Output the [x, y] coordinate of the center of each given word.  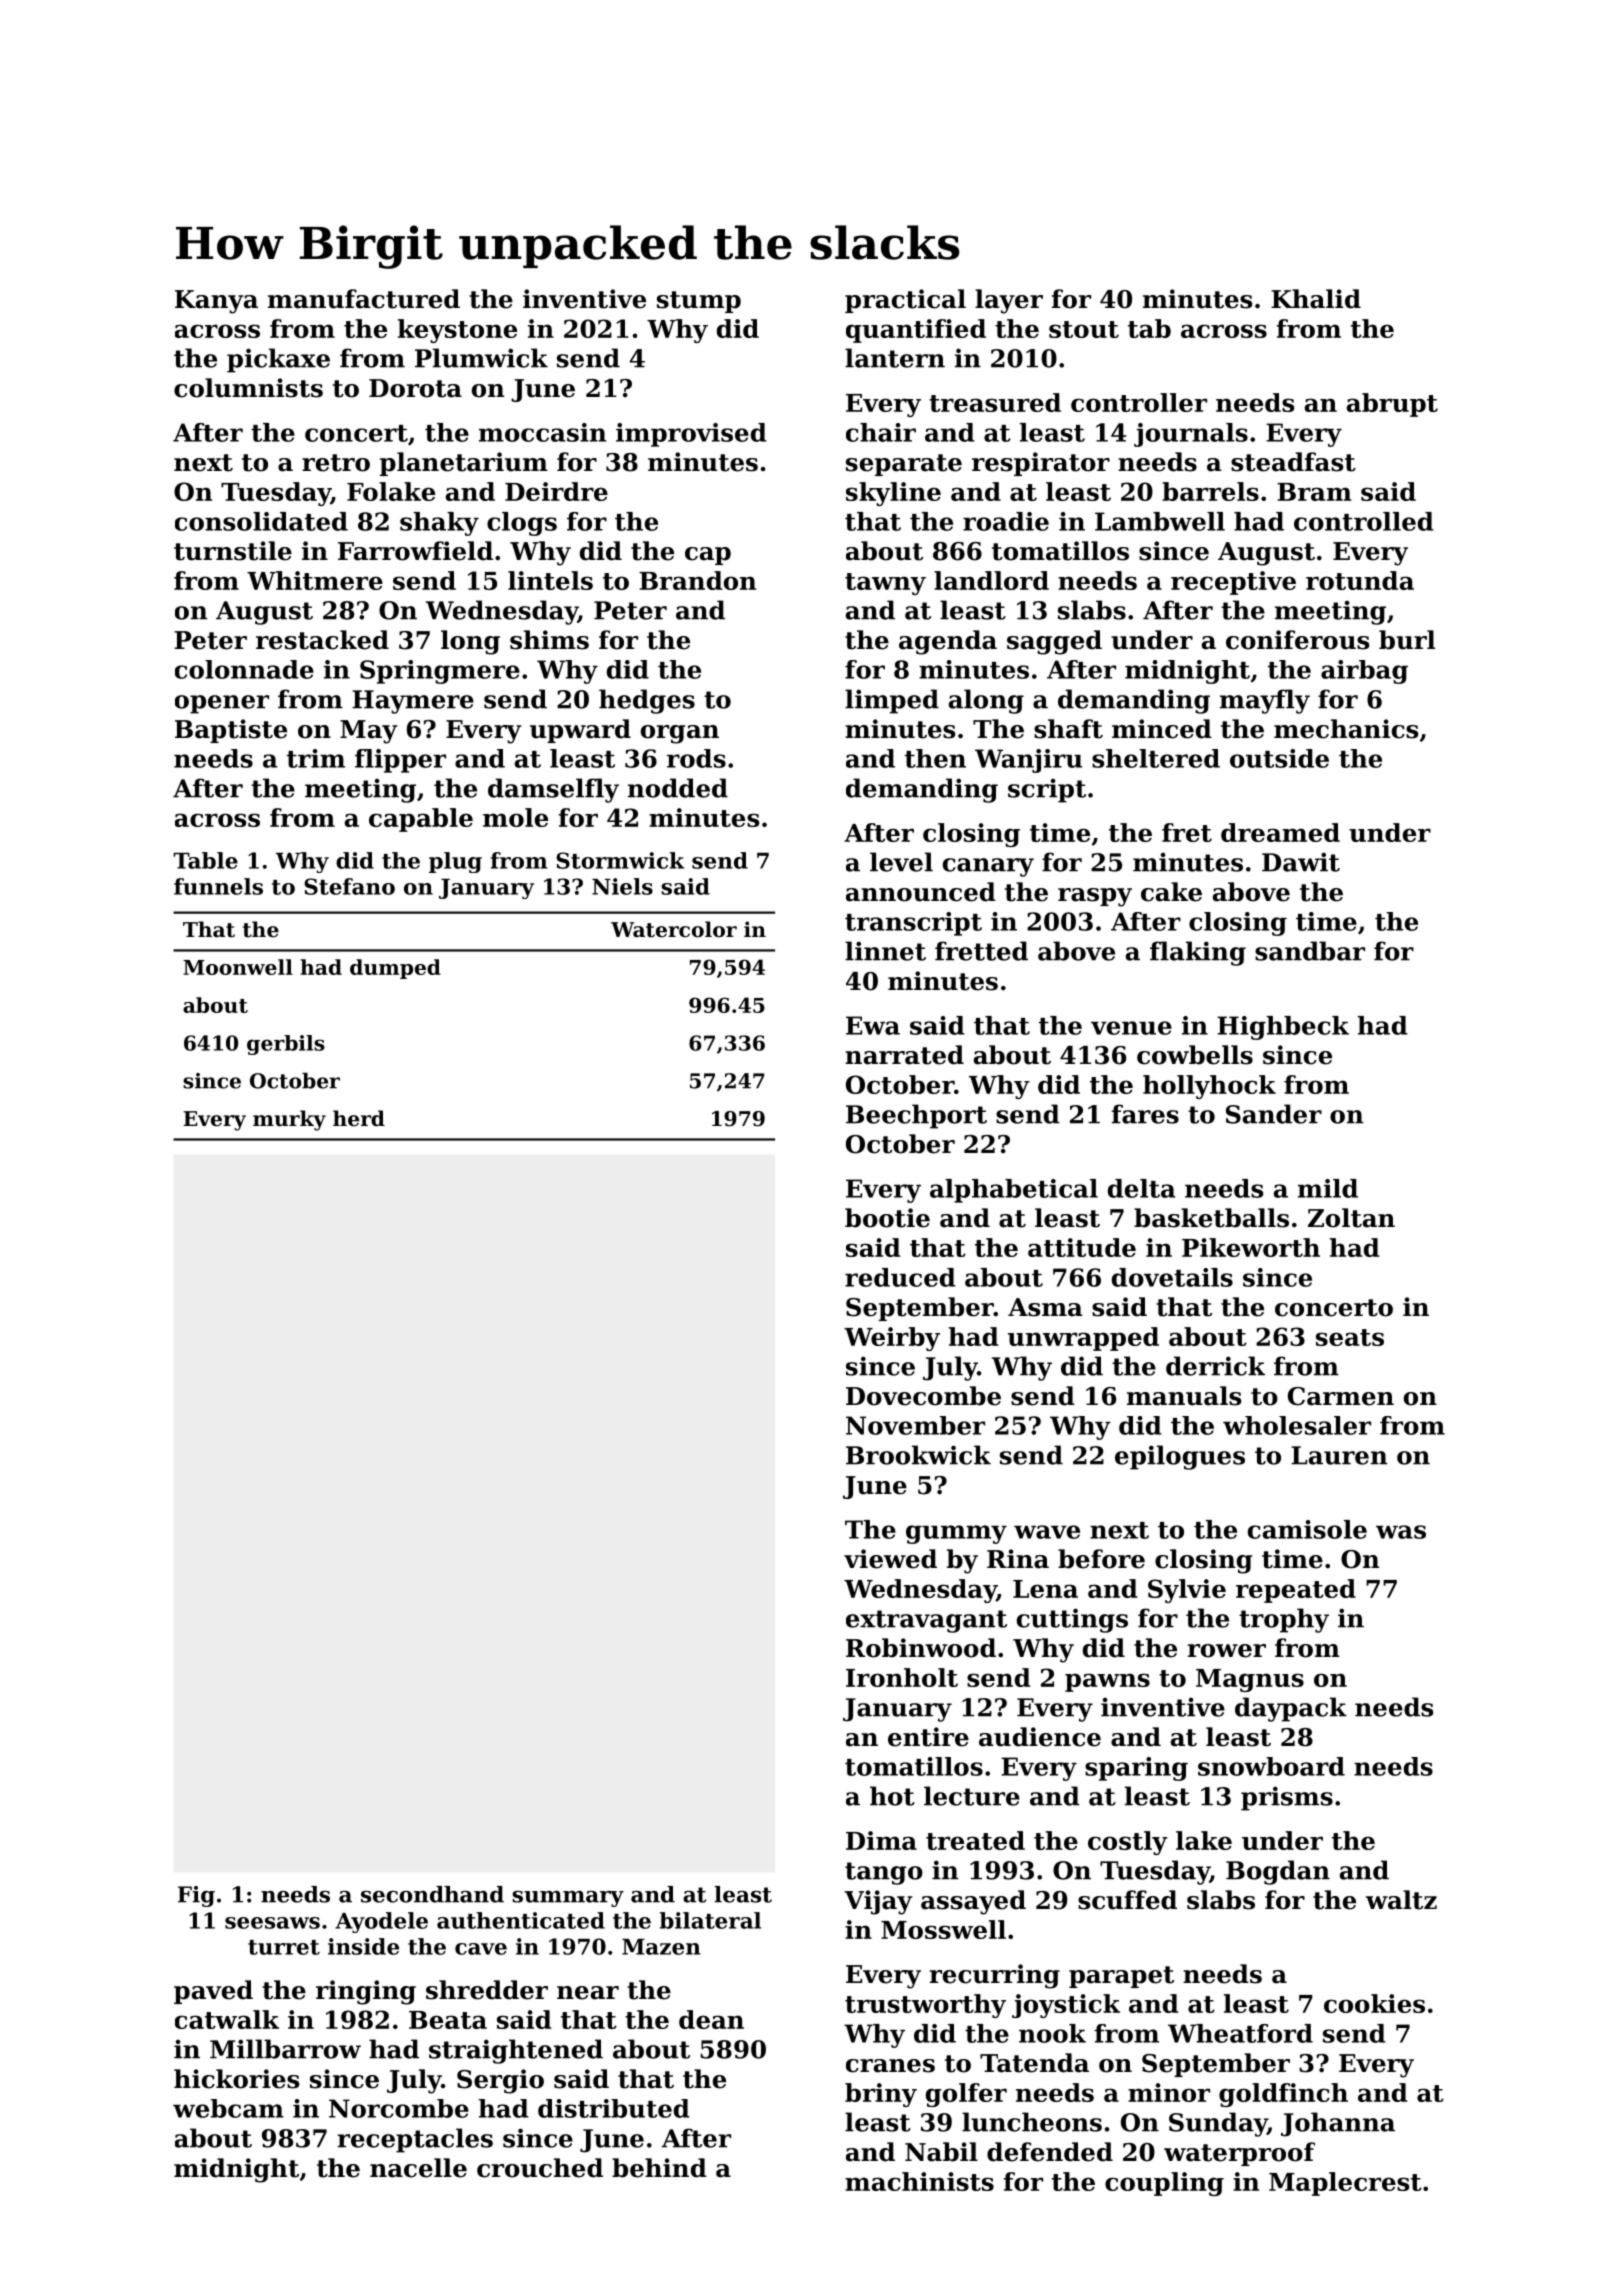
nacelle [418, 2168]
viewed [890, 1559]
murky [289, 1120]
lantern [895, 358]
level [901, 862]
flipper [400, 761]
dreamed [1280, 832]
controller [1139, 402]
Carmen [1341, 1396]
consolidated [261, 521]
